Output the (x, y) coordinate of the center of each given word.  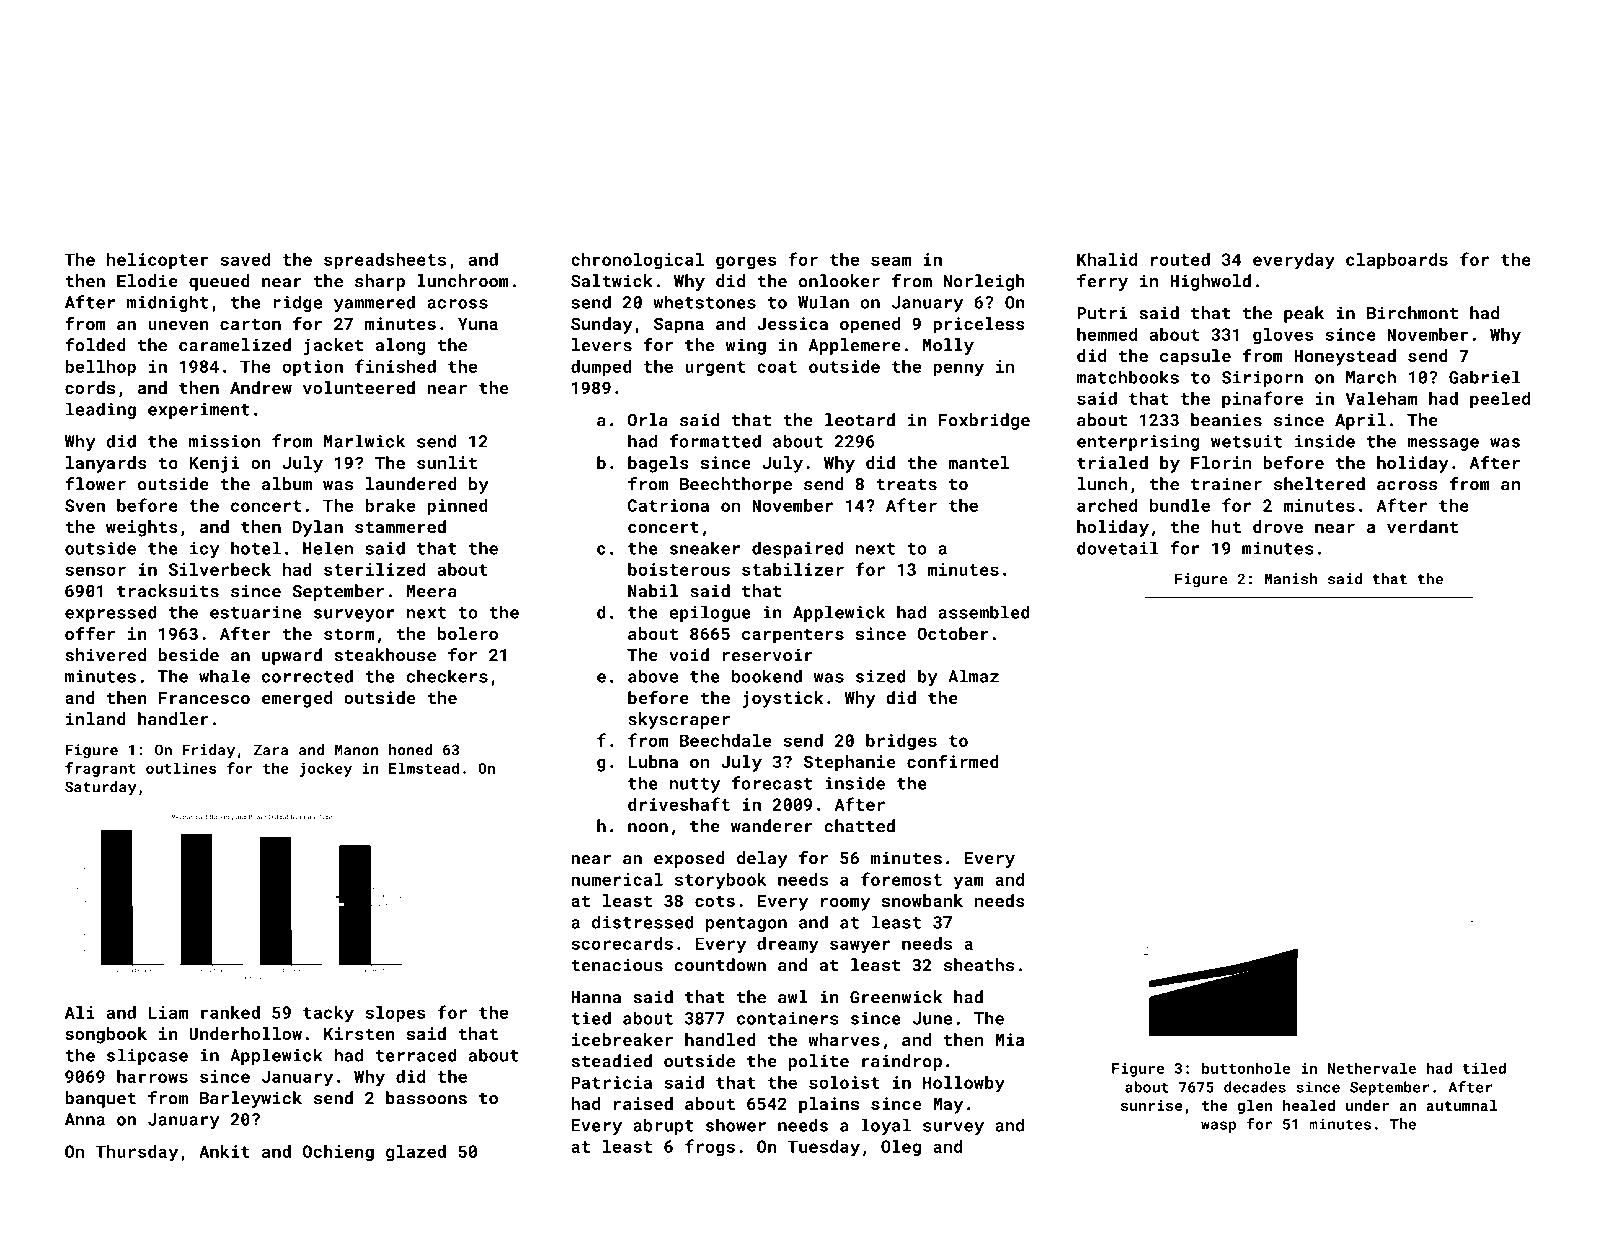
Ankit (224, 1151)
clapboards (1397, 261)
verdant (1422, 526)
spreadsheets (385, 261)
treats (906, 485)
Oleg (901, 1148)
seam (891, 261)
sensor (95, 571)
